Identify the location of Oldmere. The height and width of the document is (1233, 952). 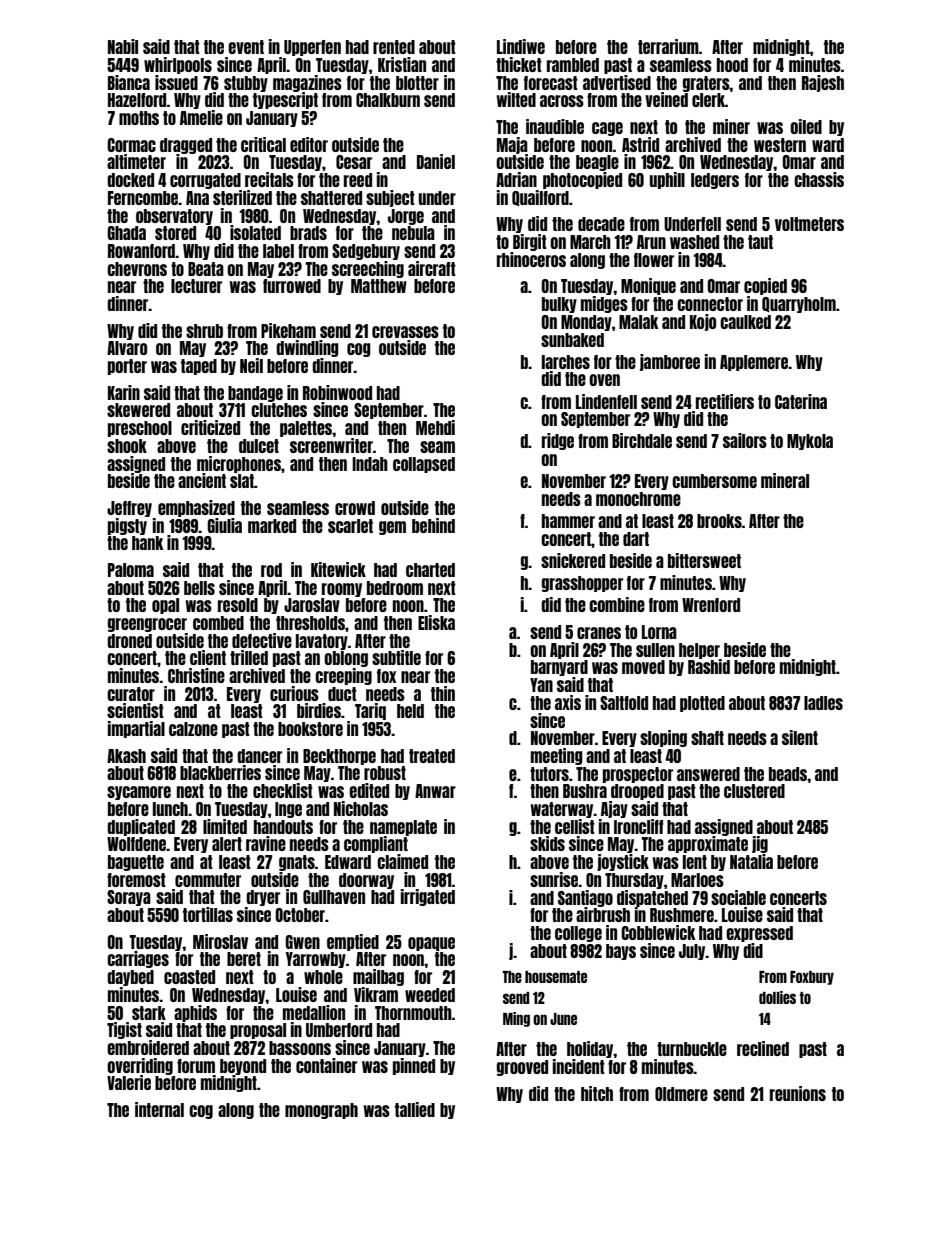
(681, 1094).
